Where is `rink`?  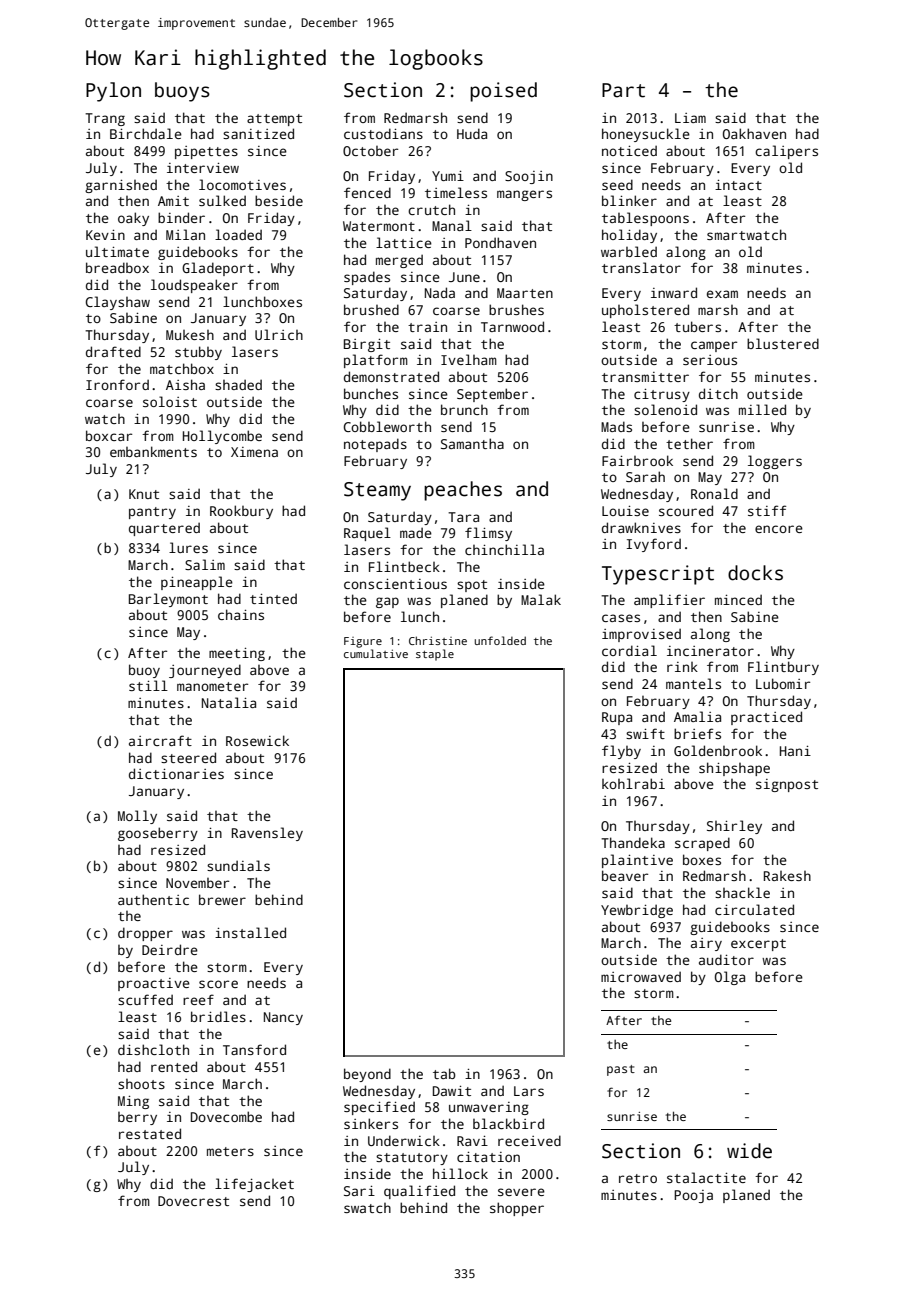
rink is located at coordinates (682, 667).
